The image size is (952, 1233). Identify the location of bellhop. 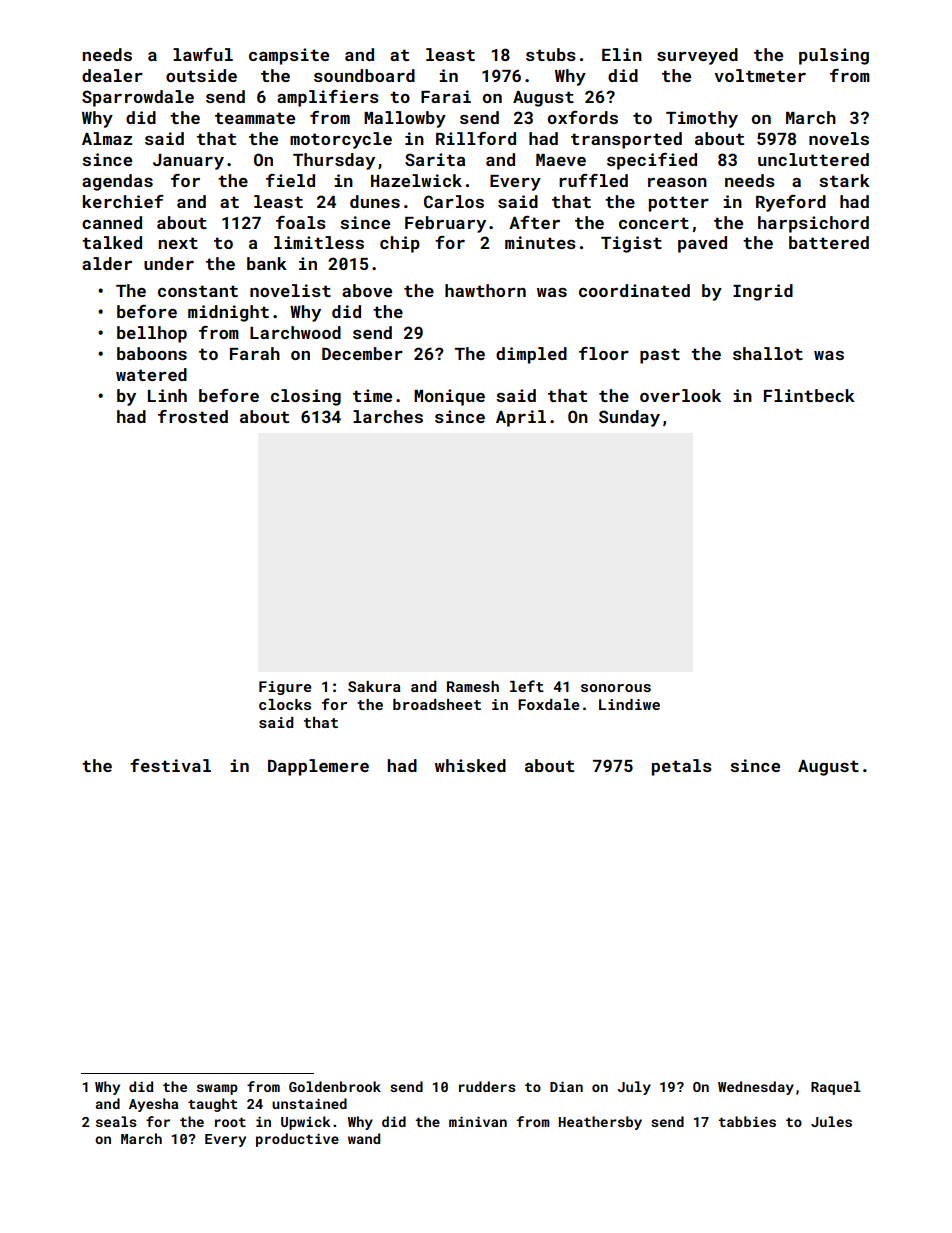
(152, 334).
